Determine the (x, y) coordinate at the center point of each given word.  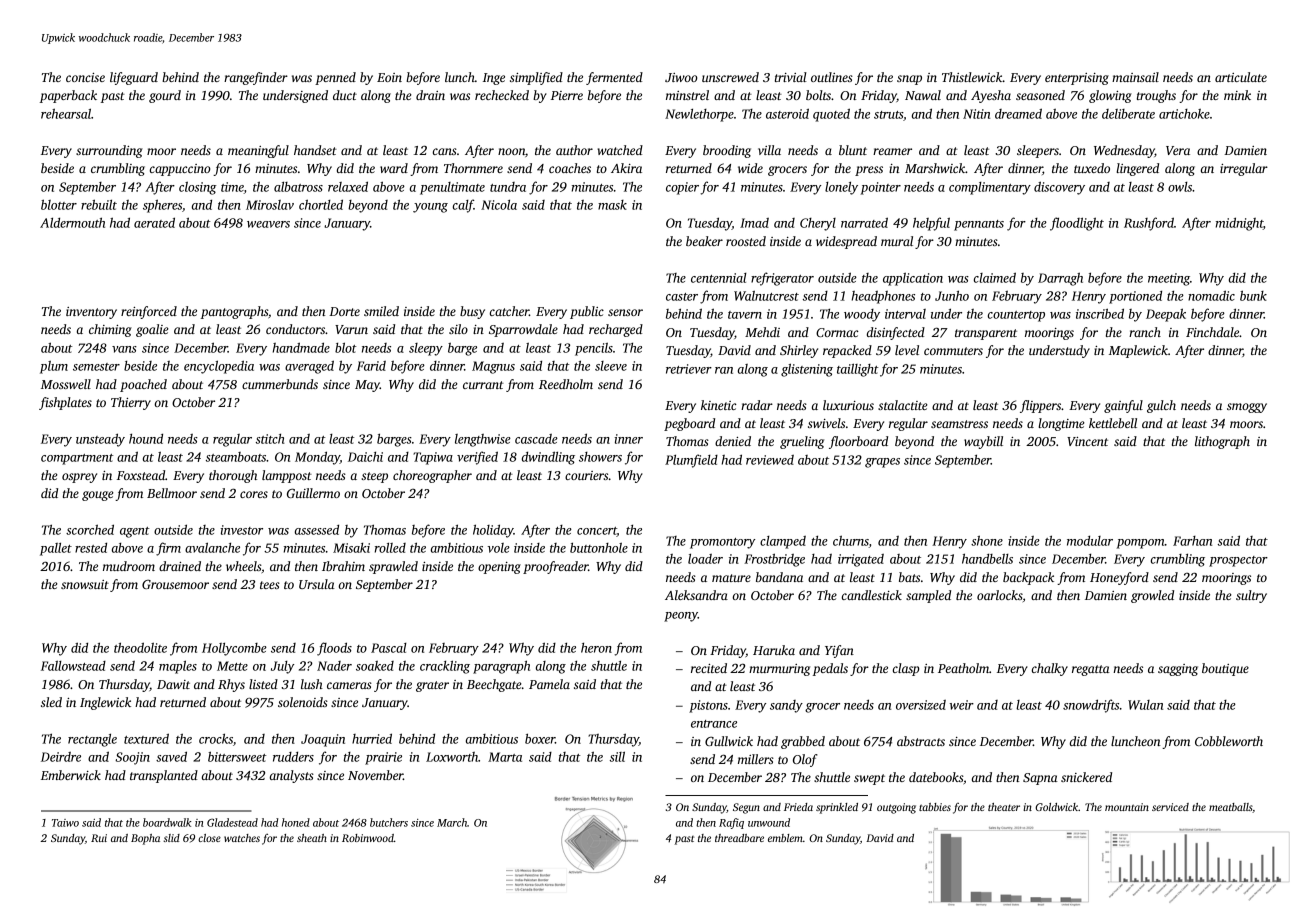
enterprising (1077, 79)
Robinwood (368, 838)
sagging (1178, 670)
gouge (98, 496)
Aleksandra (696, 595)
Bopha (145, 839)
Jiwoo (681, 77)
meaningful (258, 151)
